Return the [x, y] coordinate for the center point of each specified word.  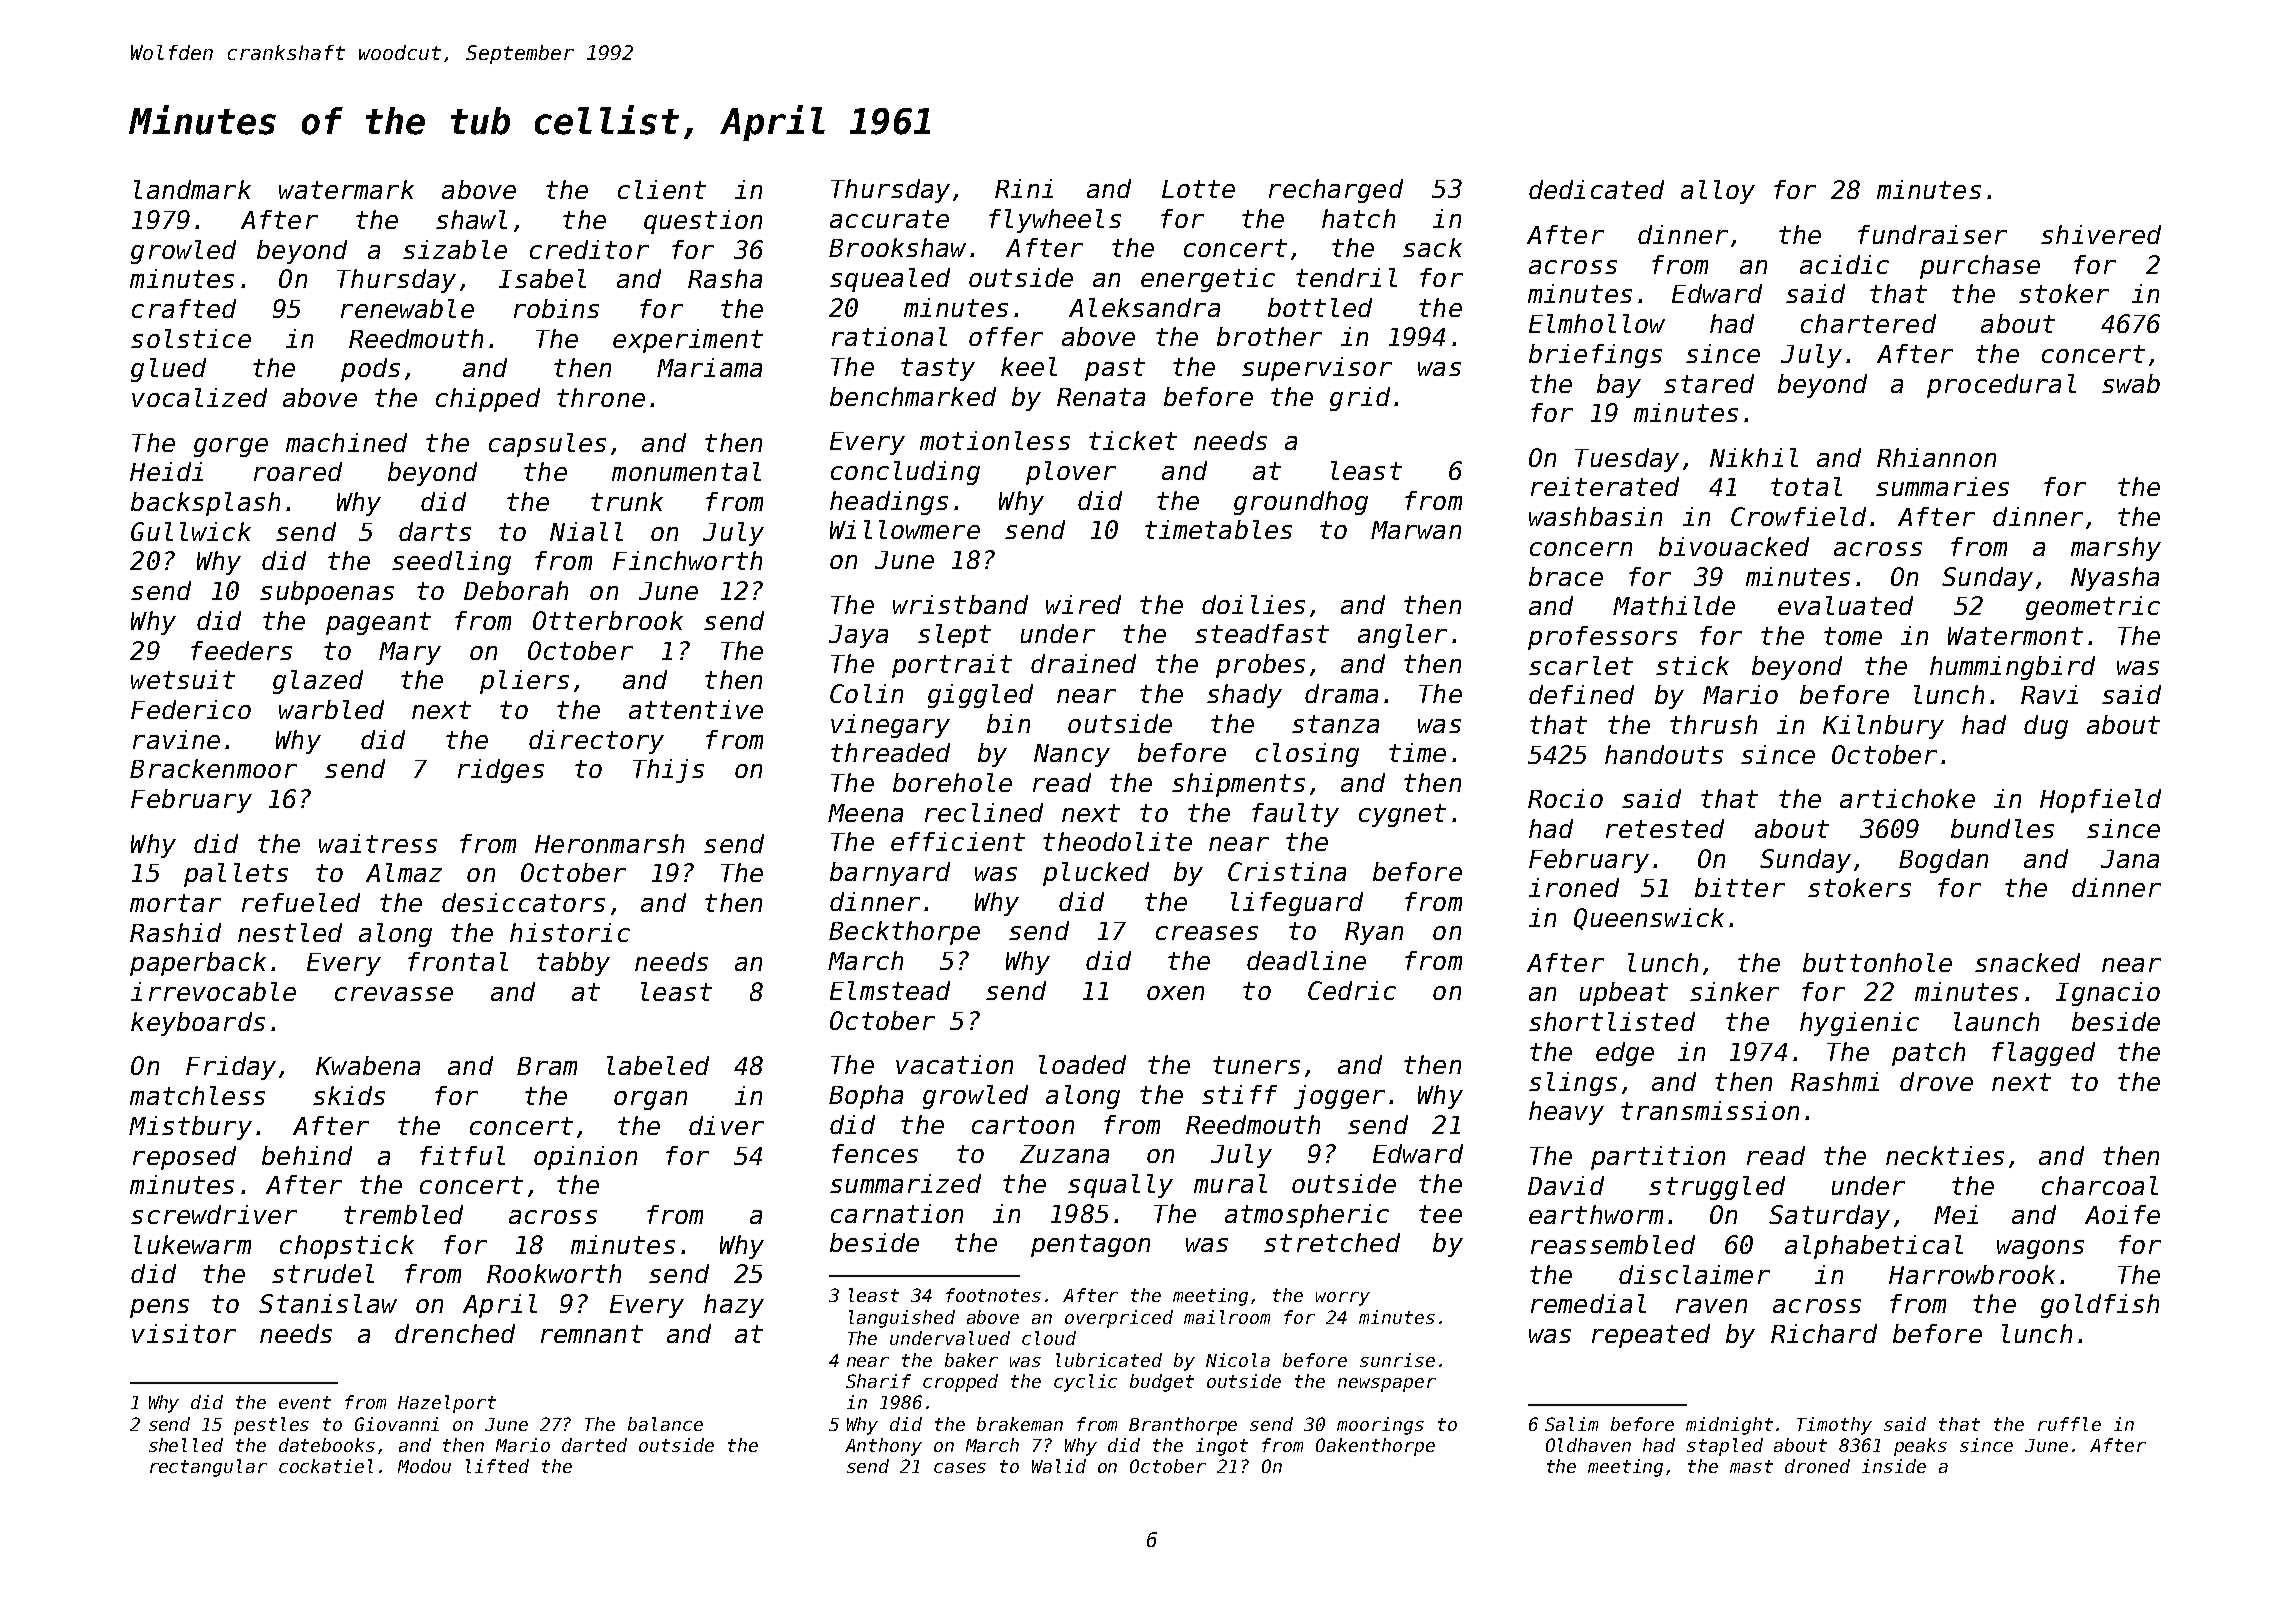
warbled [331, 709]
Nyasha [2115, 579]
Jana [2130, 859]
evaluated [1845, 605]
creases [1207, 933]
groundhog [1301, 503]
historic [570, 932]
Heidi [166, 471]
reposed [184, 1158]
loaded [1082, 1064]
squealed [890, 280]
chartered [1868, 323]
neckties [1945, 1155]
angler [1402, 636]
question [703, 222]
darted [594, 1445]
